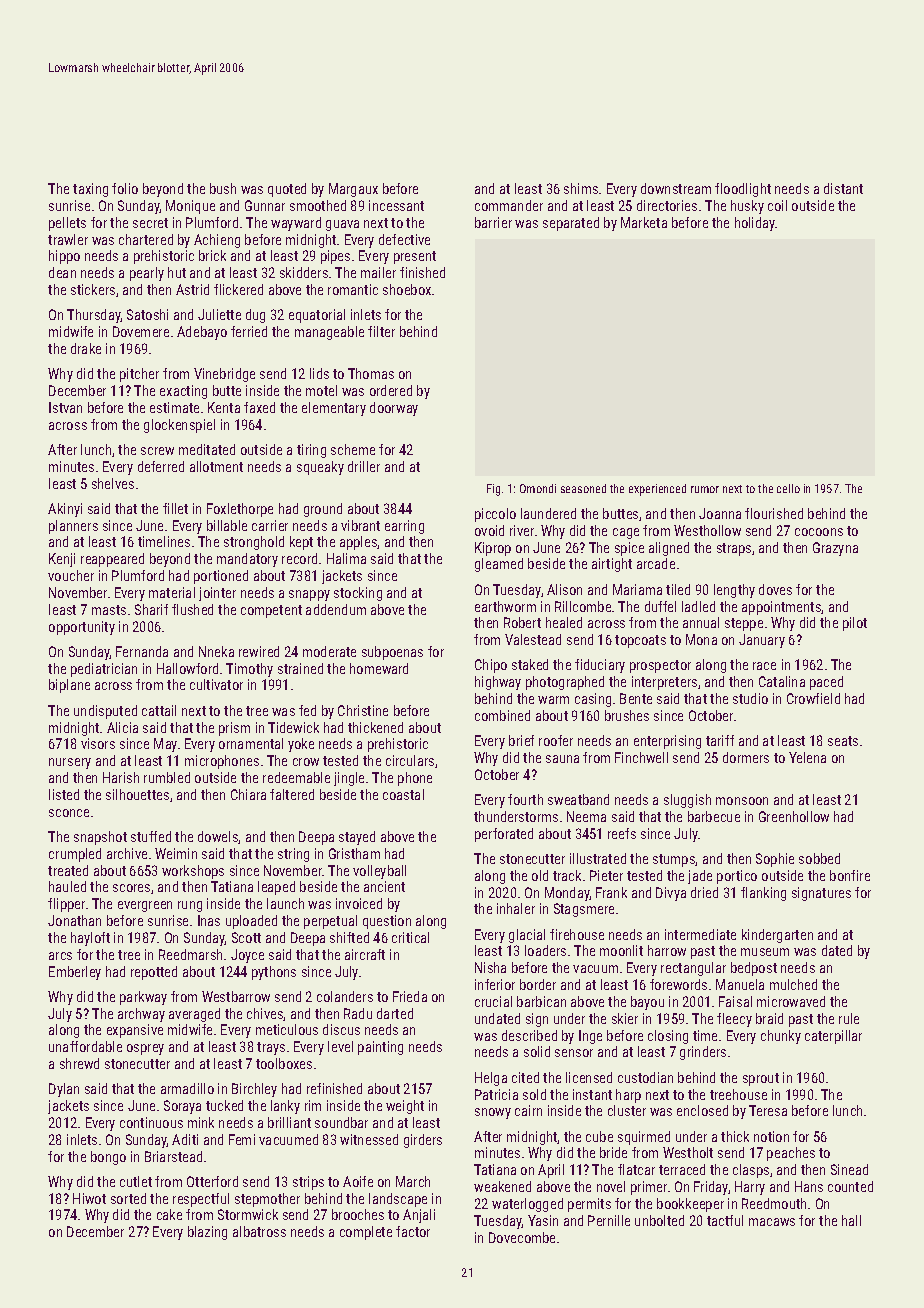 This document has width=924, height=1308. What do you see at coordinates (843, 188) in the document?
I see `distant` at bounding box center [843, 188].
